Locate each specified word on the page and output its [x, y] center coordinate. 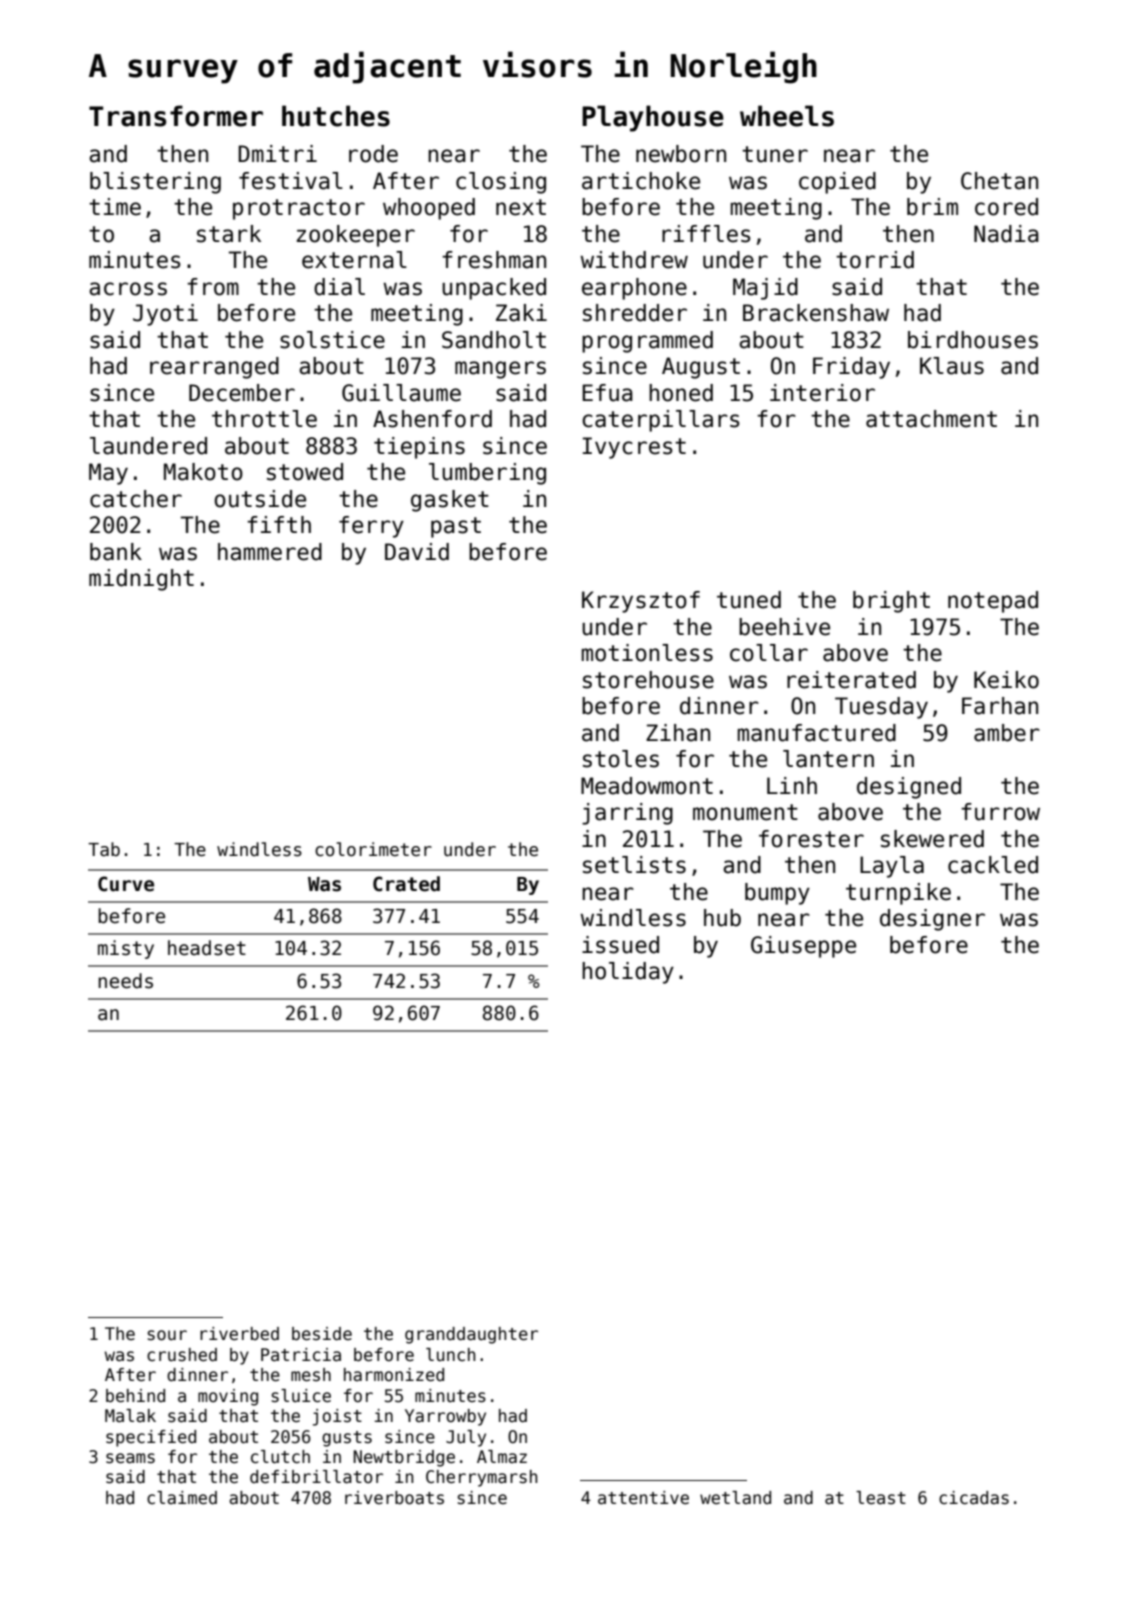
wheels [787, 116]
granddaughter [471, 1335]
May [108, 474]
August [701, 368]
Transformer [176, 116]
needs [125, 981]
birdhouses [973, 340]
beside [322, 1334]
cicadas [974, 1498]
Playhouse [653, 118]
